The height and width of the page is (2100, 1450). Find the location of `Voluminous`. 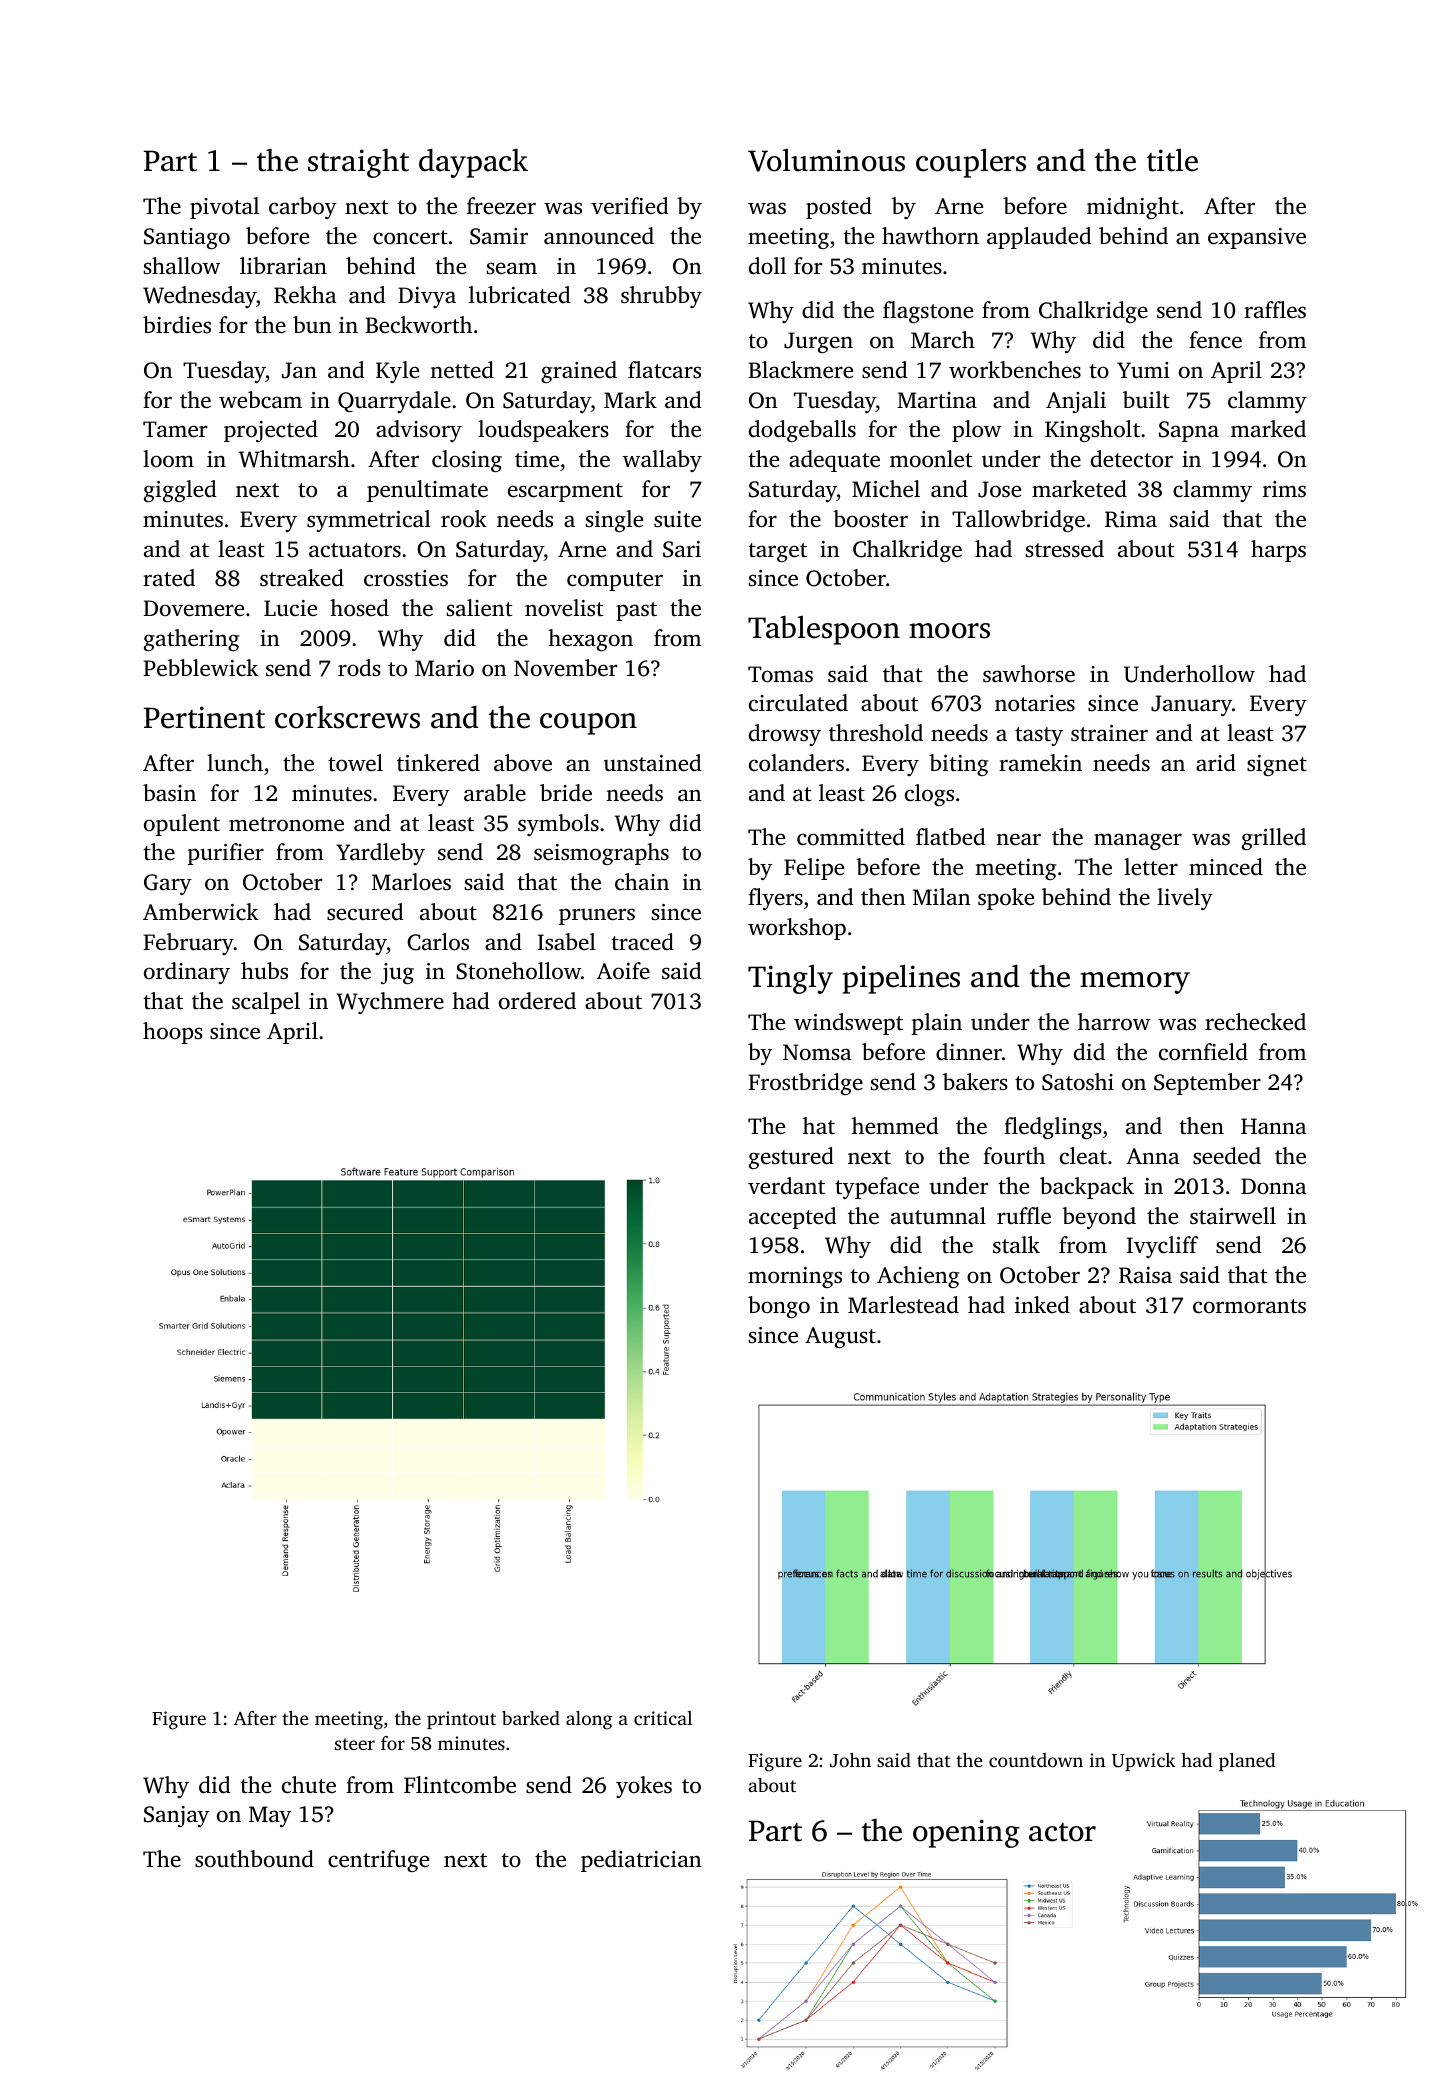

Voluminous is located at coordinates (826, 160).
